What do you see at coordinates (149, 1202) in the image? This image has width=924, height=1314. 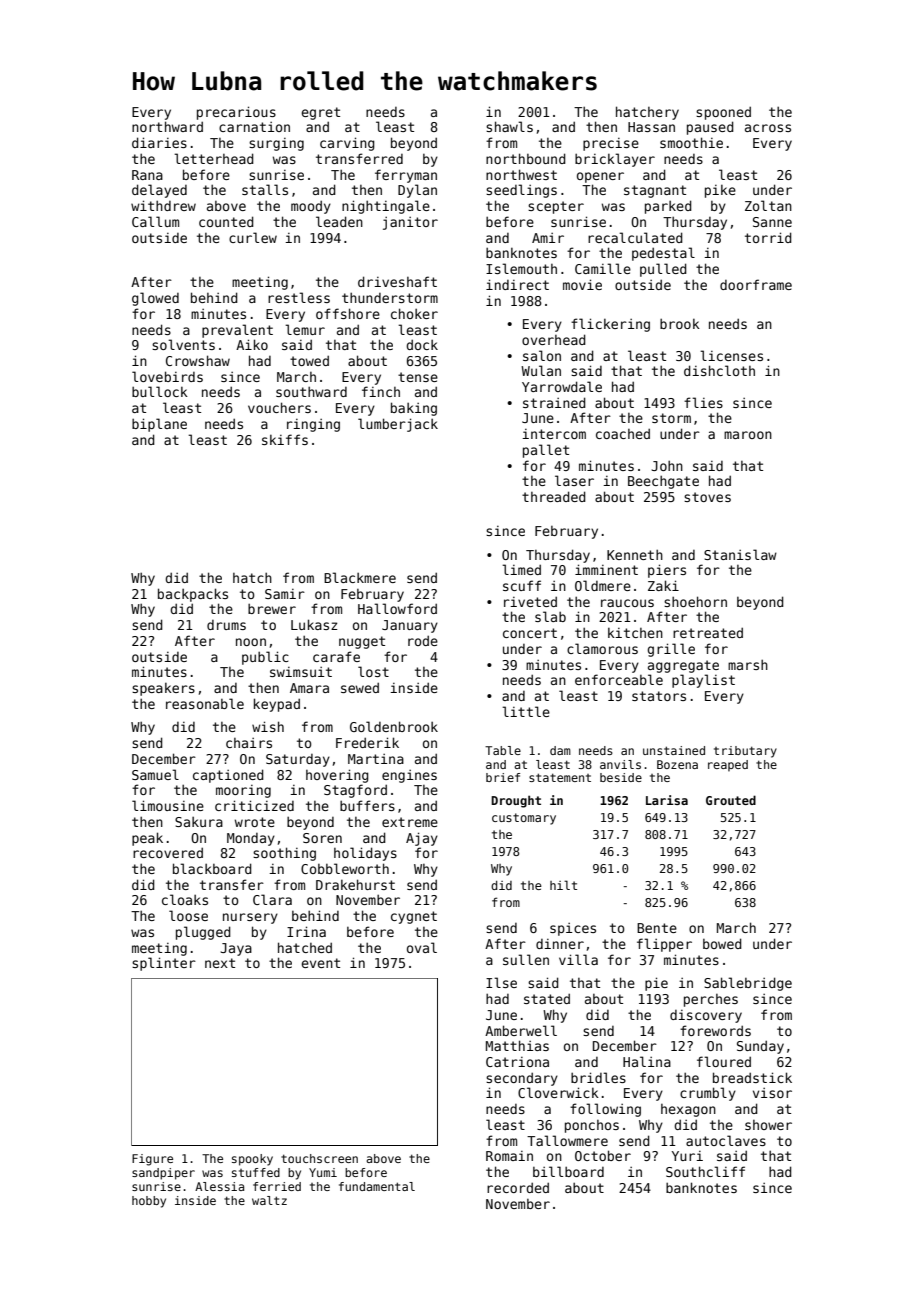 I see `hobby` at bounding box center [149, 1202].
